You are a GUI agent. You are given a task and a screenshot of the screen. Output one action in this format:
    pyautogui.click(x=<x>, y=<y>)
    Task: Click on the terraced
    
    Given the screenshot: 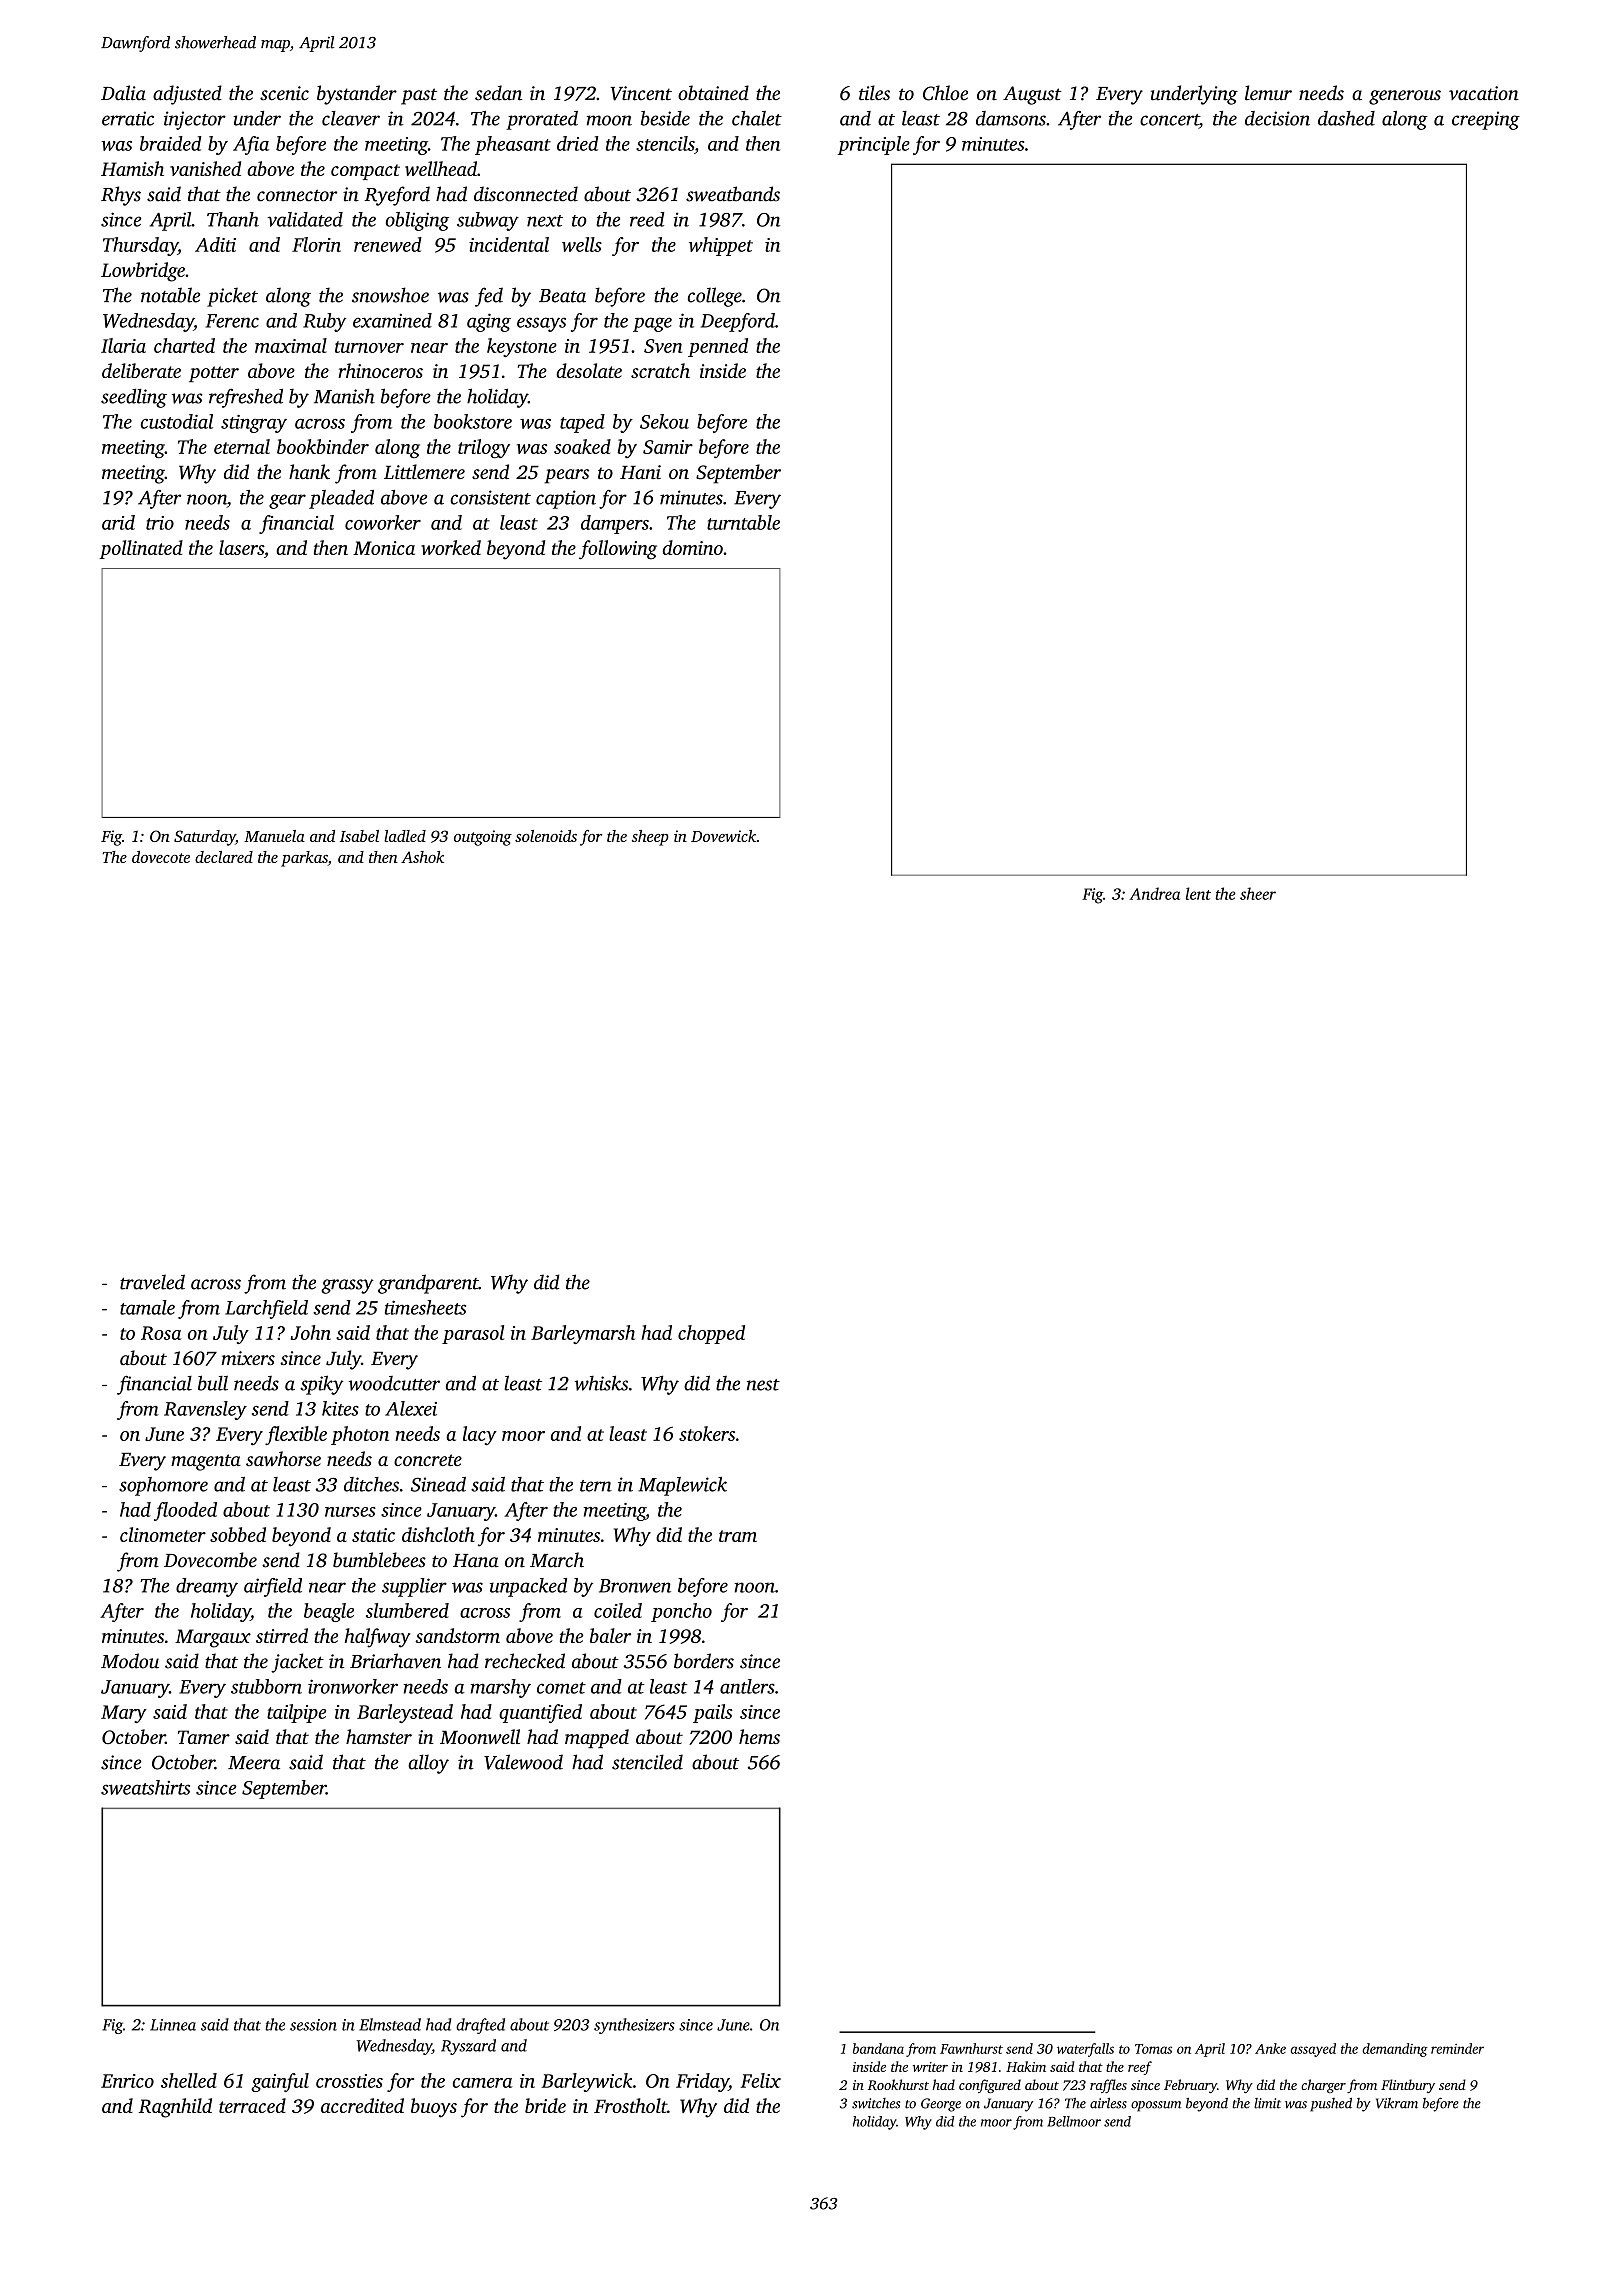 What is the action you would take?
    pyautogui.click(x=252, y=2105)
